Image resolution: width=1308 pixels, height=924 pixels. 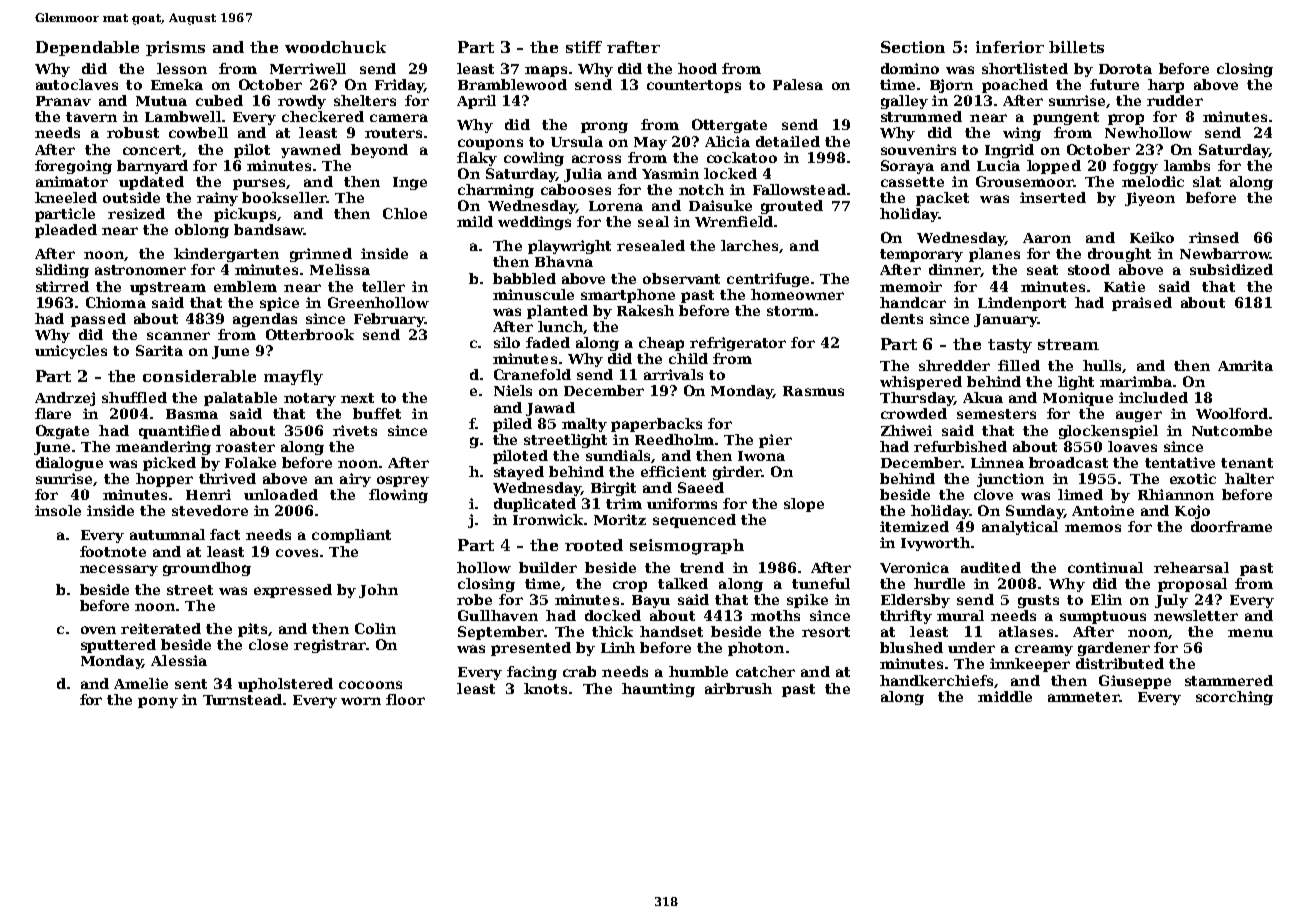 What do you see at coordinates (546, 71) in the image?
I see `maps` at bounding box center [546, 71].
